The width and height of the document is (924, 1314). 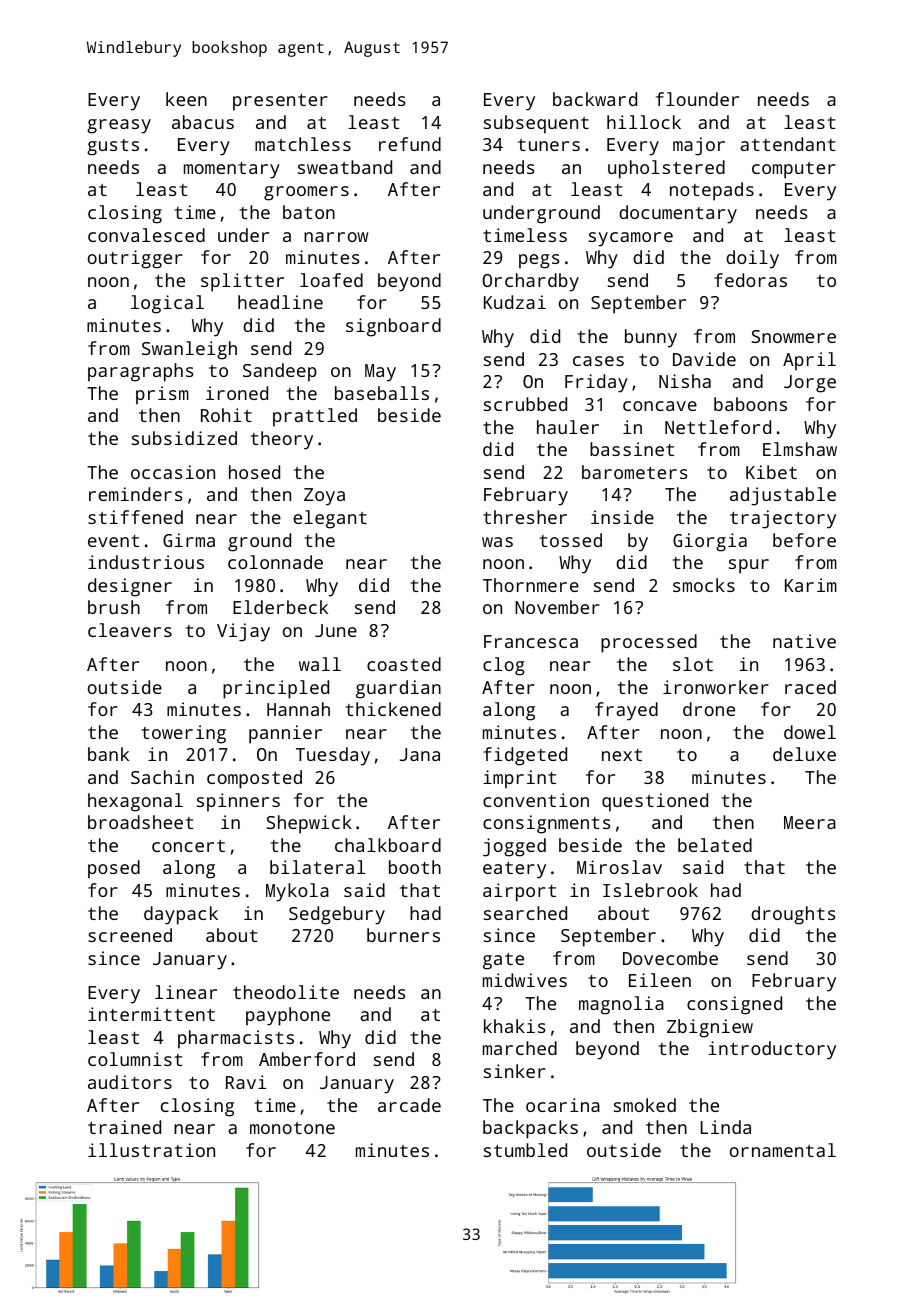 What do you see at coordinates (810, 687) in the document?
I see `raced` at bounding box center [810, 687].
